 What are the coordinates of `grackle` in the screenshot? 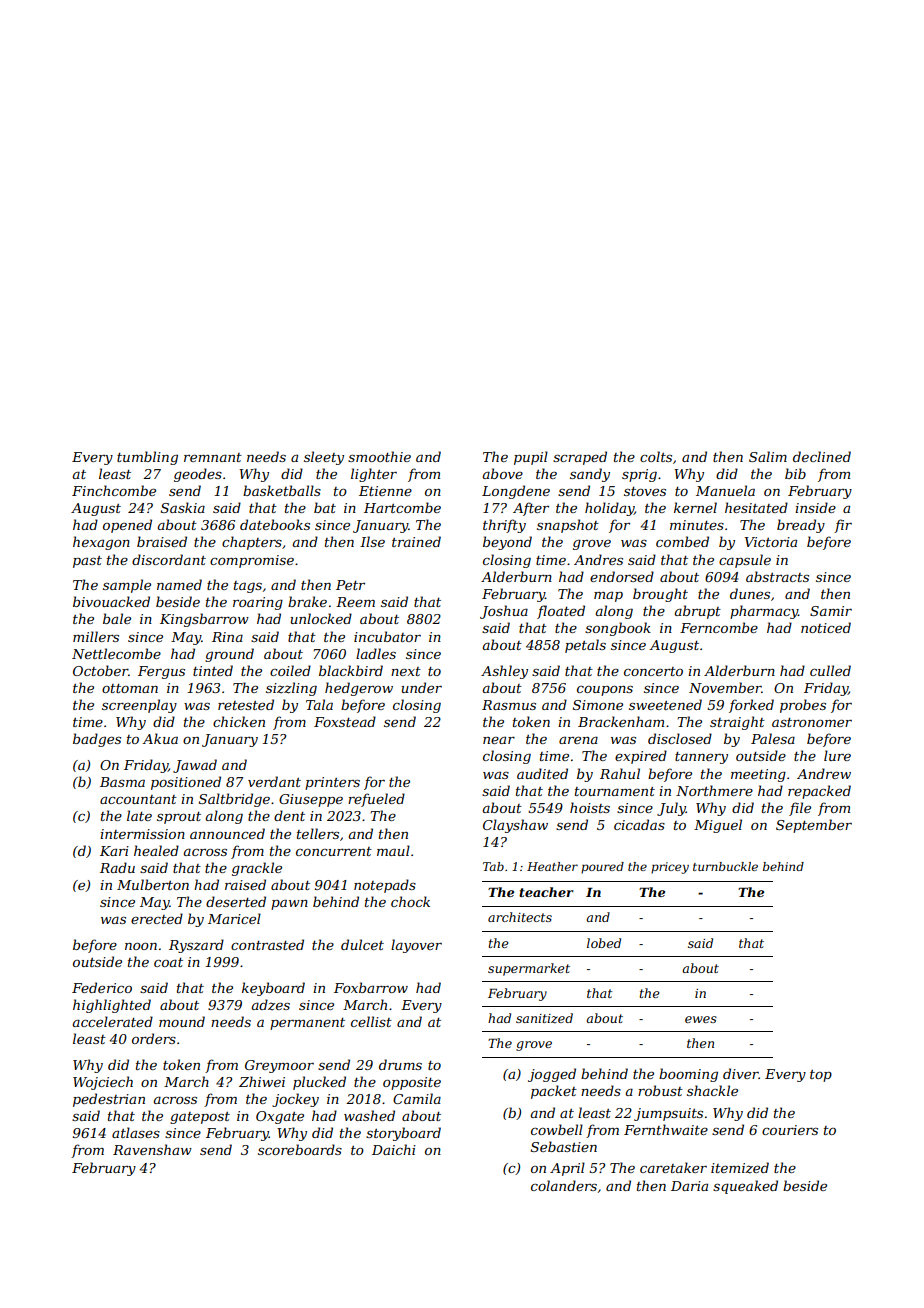 It's located at (257, 869).
